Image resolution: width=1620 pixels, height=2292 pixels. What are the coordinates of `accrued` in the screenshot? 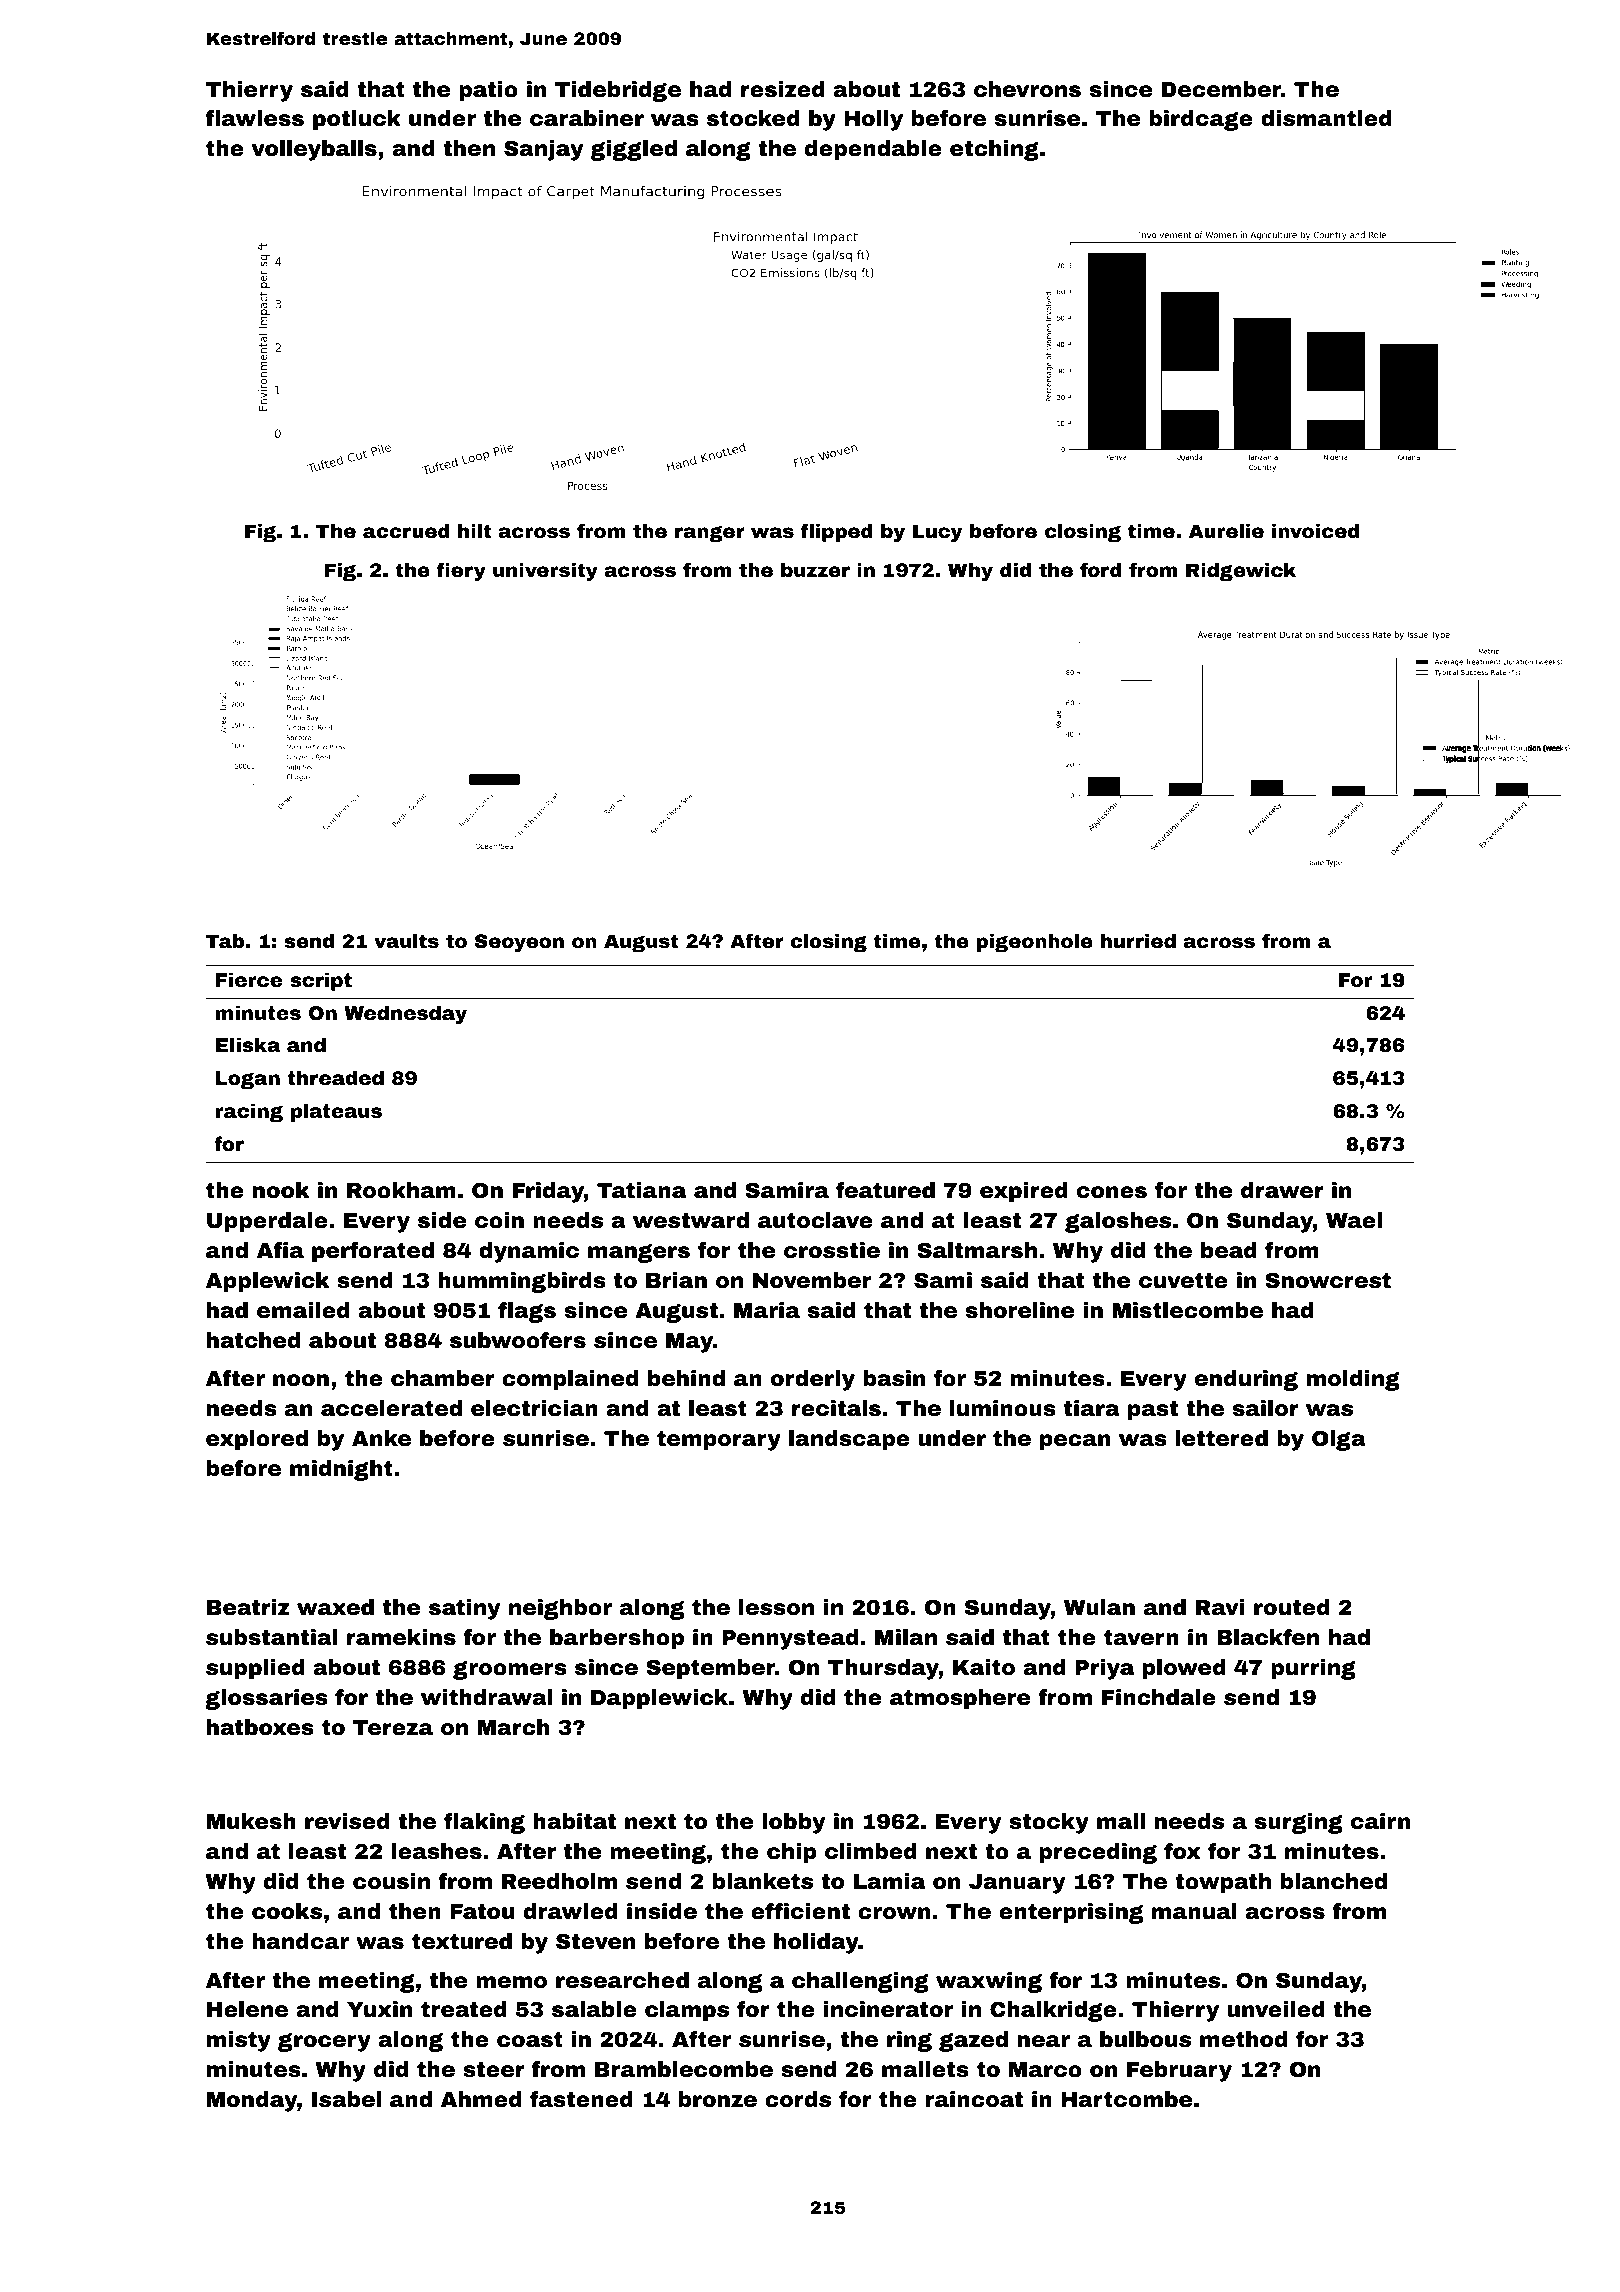 It's located at (406, 531).
